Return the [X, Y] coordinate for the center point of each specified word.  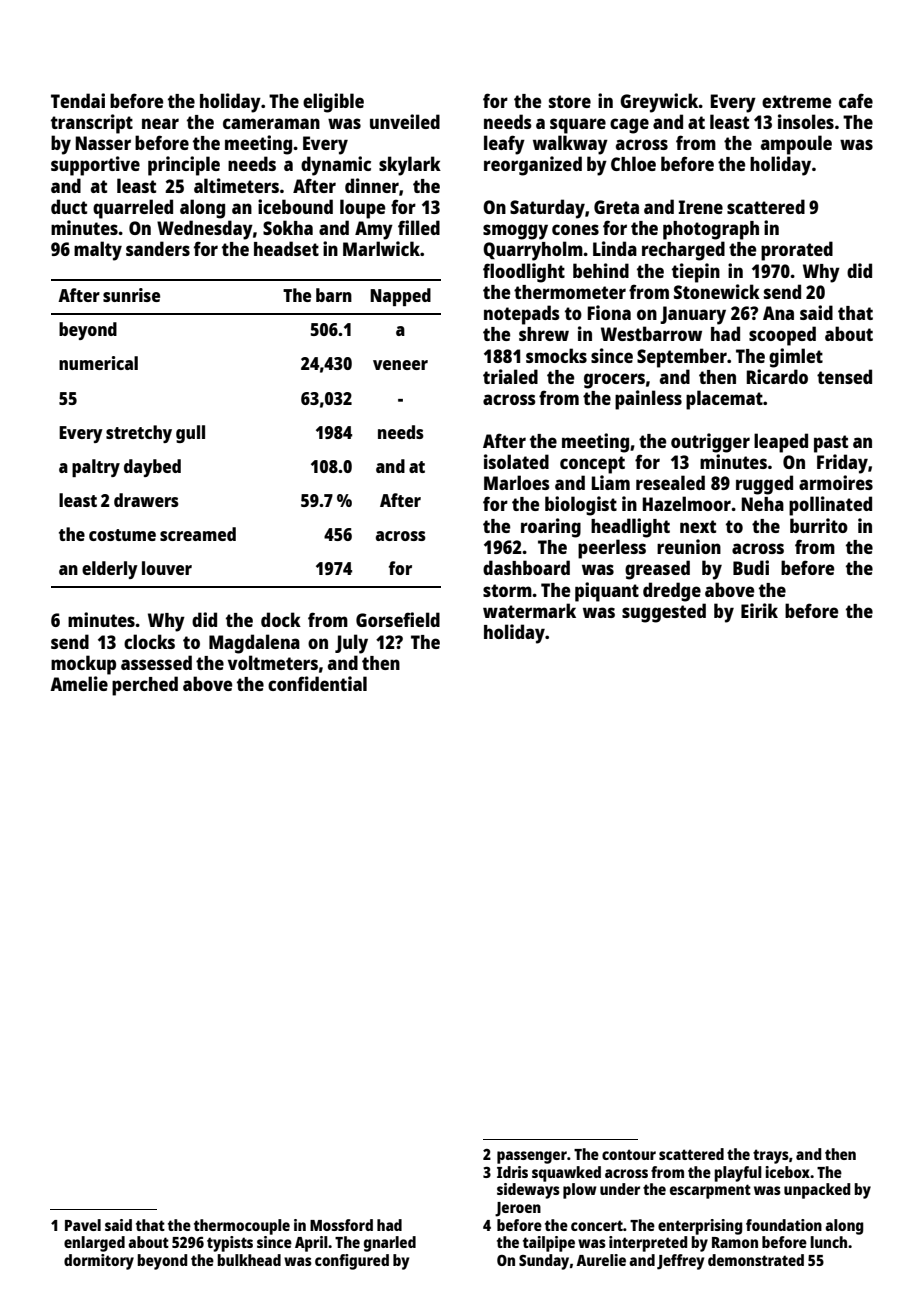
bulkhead [249, 1260]
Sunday [544, 1262]
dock [281, 619]
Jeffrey [680, 1262]
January [693, 315]
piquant [607, 592]
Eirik [759, 610]
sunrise [131, 295]
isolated [516, 461]
